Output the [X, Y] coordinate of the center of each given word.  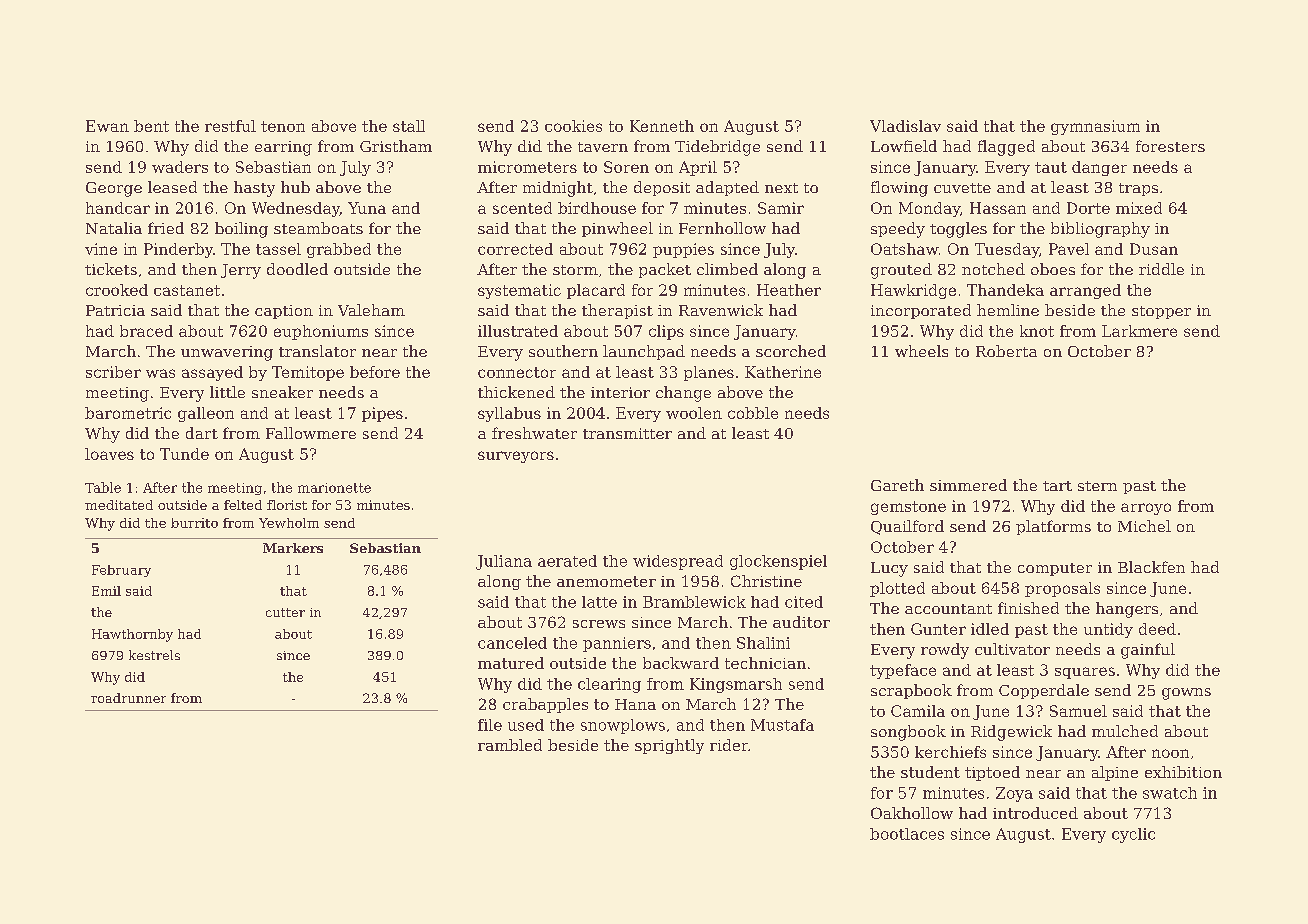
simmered [968, 485]
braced [146, 331]
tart [1057, 486]
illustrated [518, 331]
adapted [727, 188]
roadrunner [128, 698]
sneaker [282, 392]
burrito [194, 523]
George [114, 189]
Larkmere [1139, 331]
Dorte [1088, 208]
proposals [1062, 589]
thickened [516, 392]
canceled [512, 643]
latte [599, 602]
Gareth [897, 485]
